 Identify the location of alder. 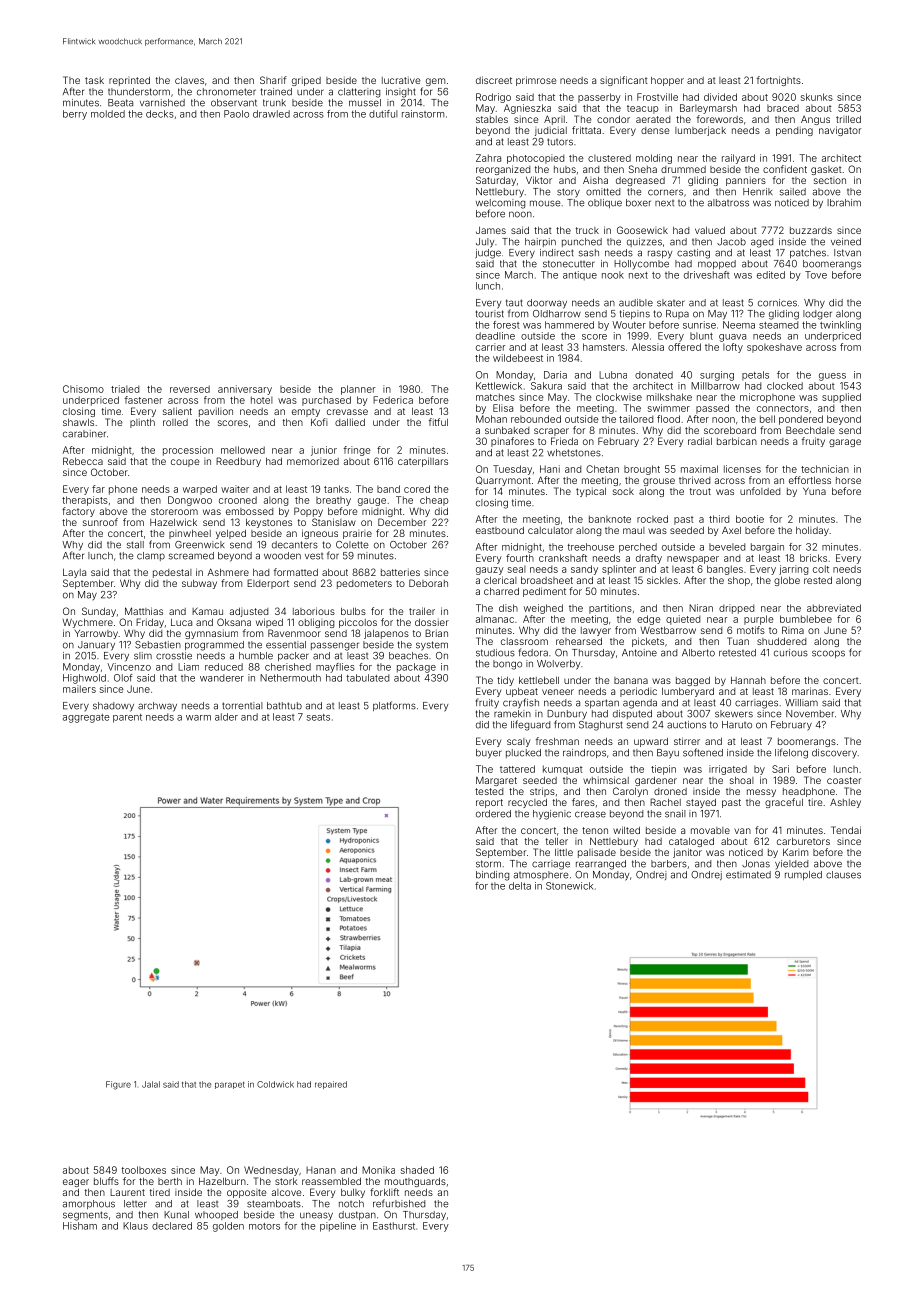
(226, 717).
